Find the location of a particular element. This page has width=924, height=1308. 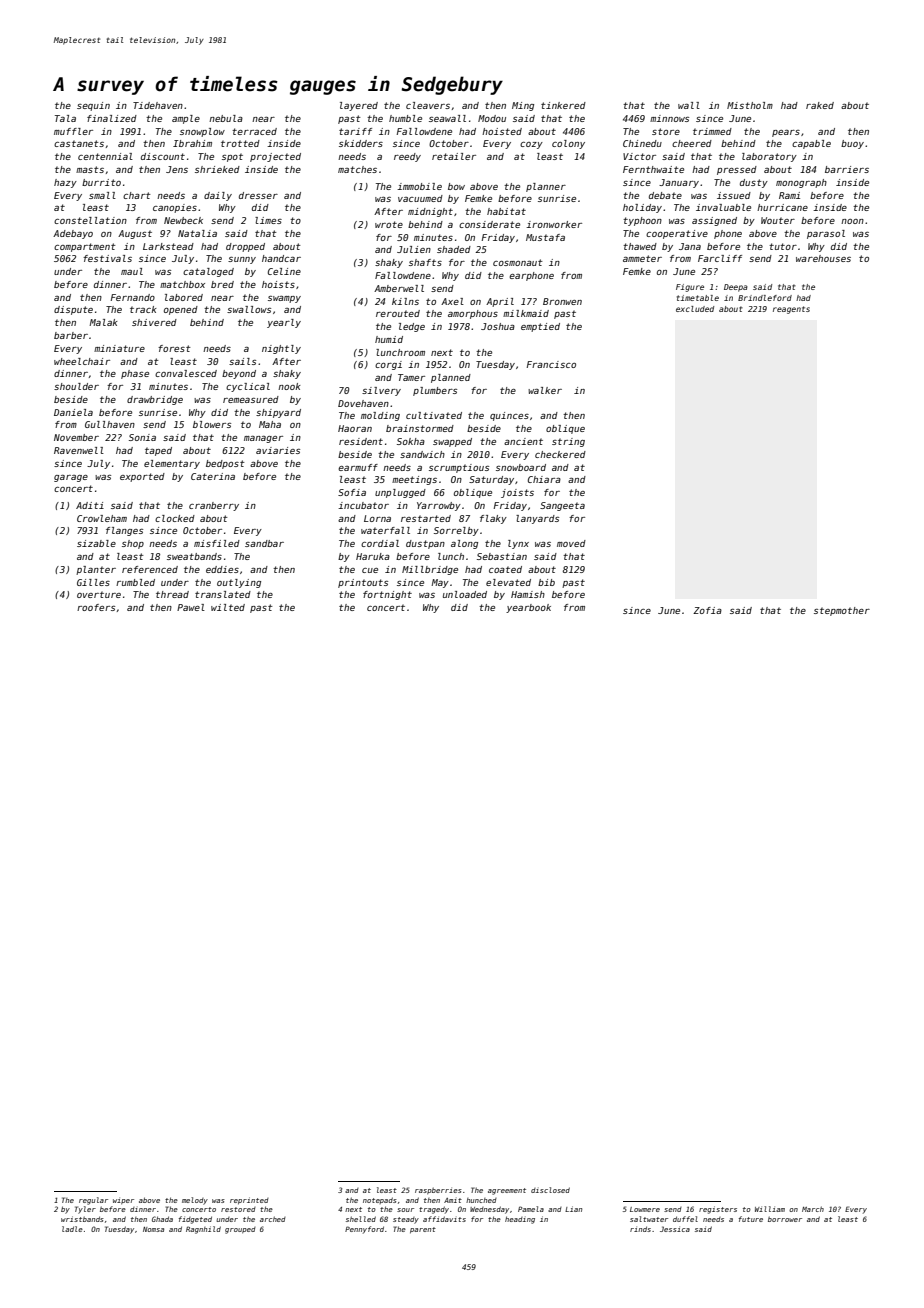

disclosed is located at coordinates (550, 1190).
